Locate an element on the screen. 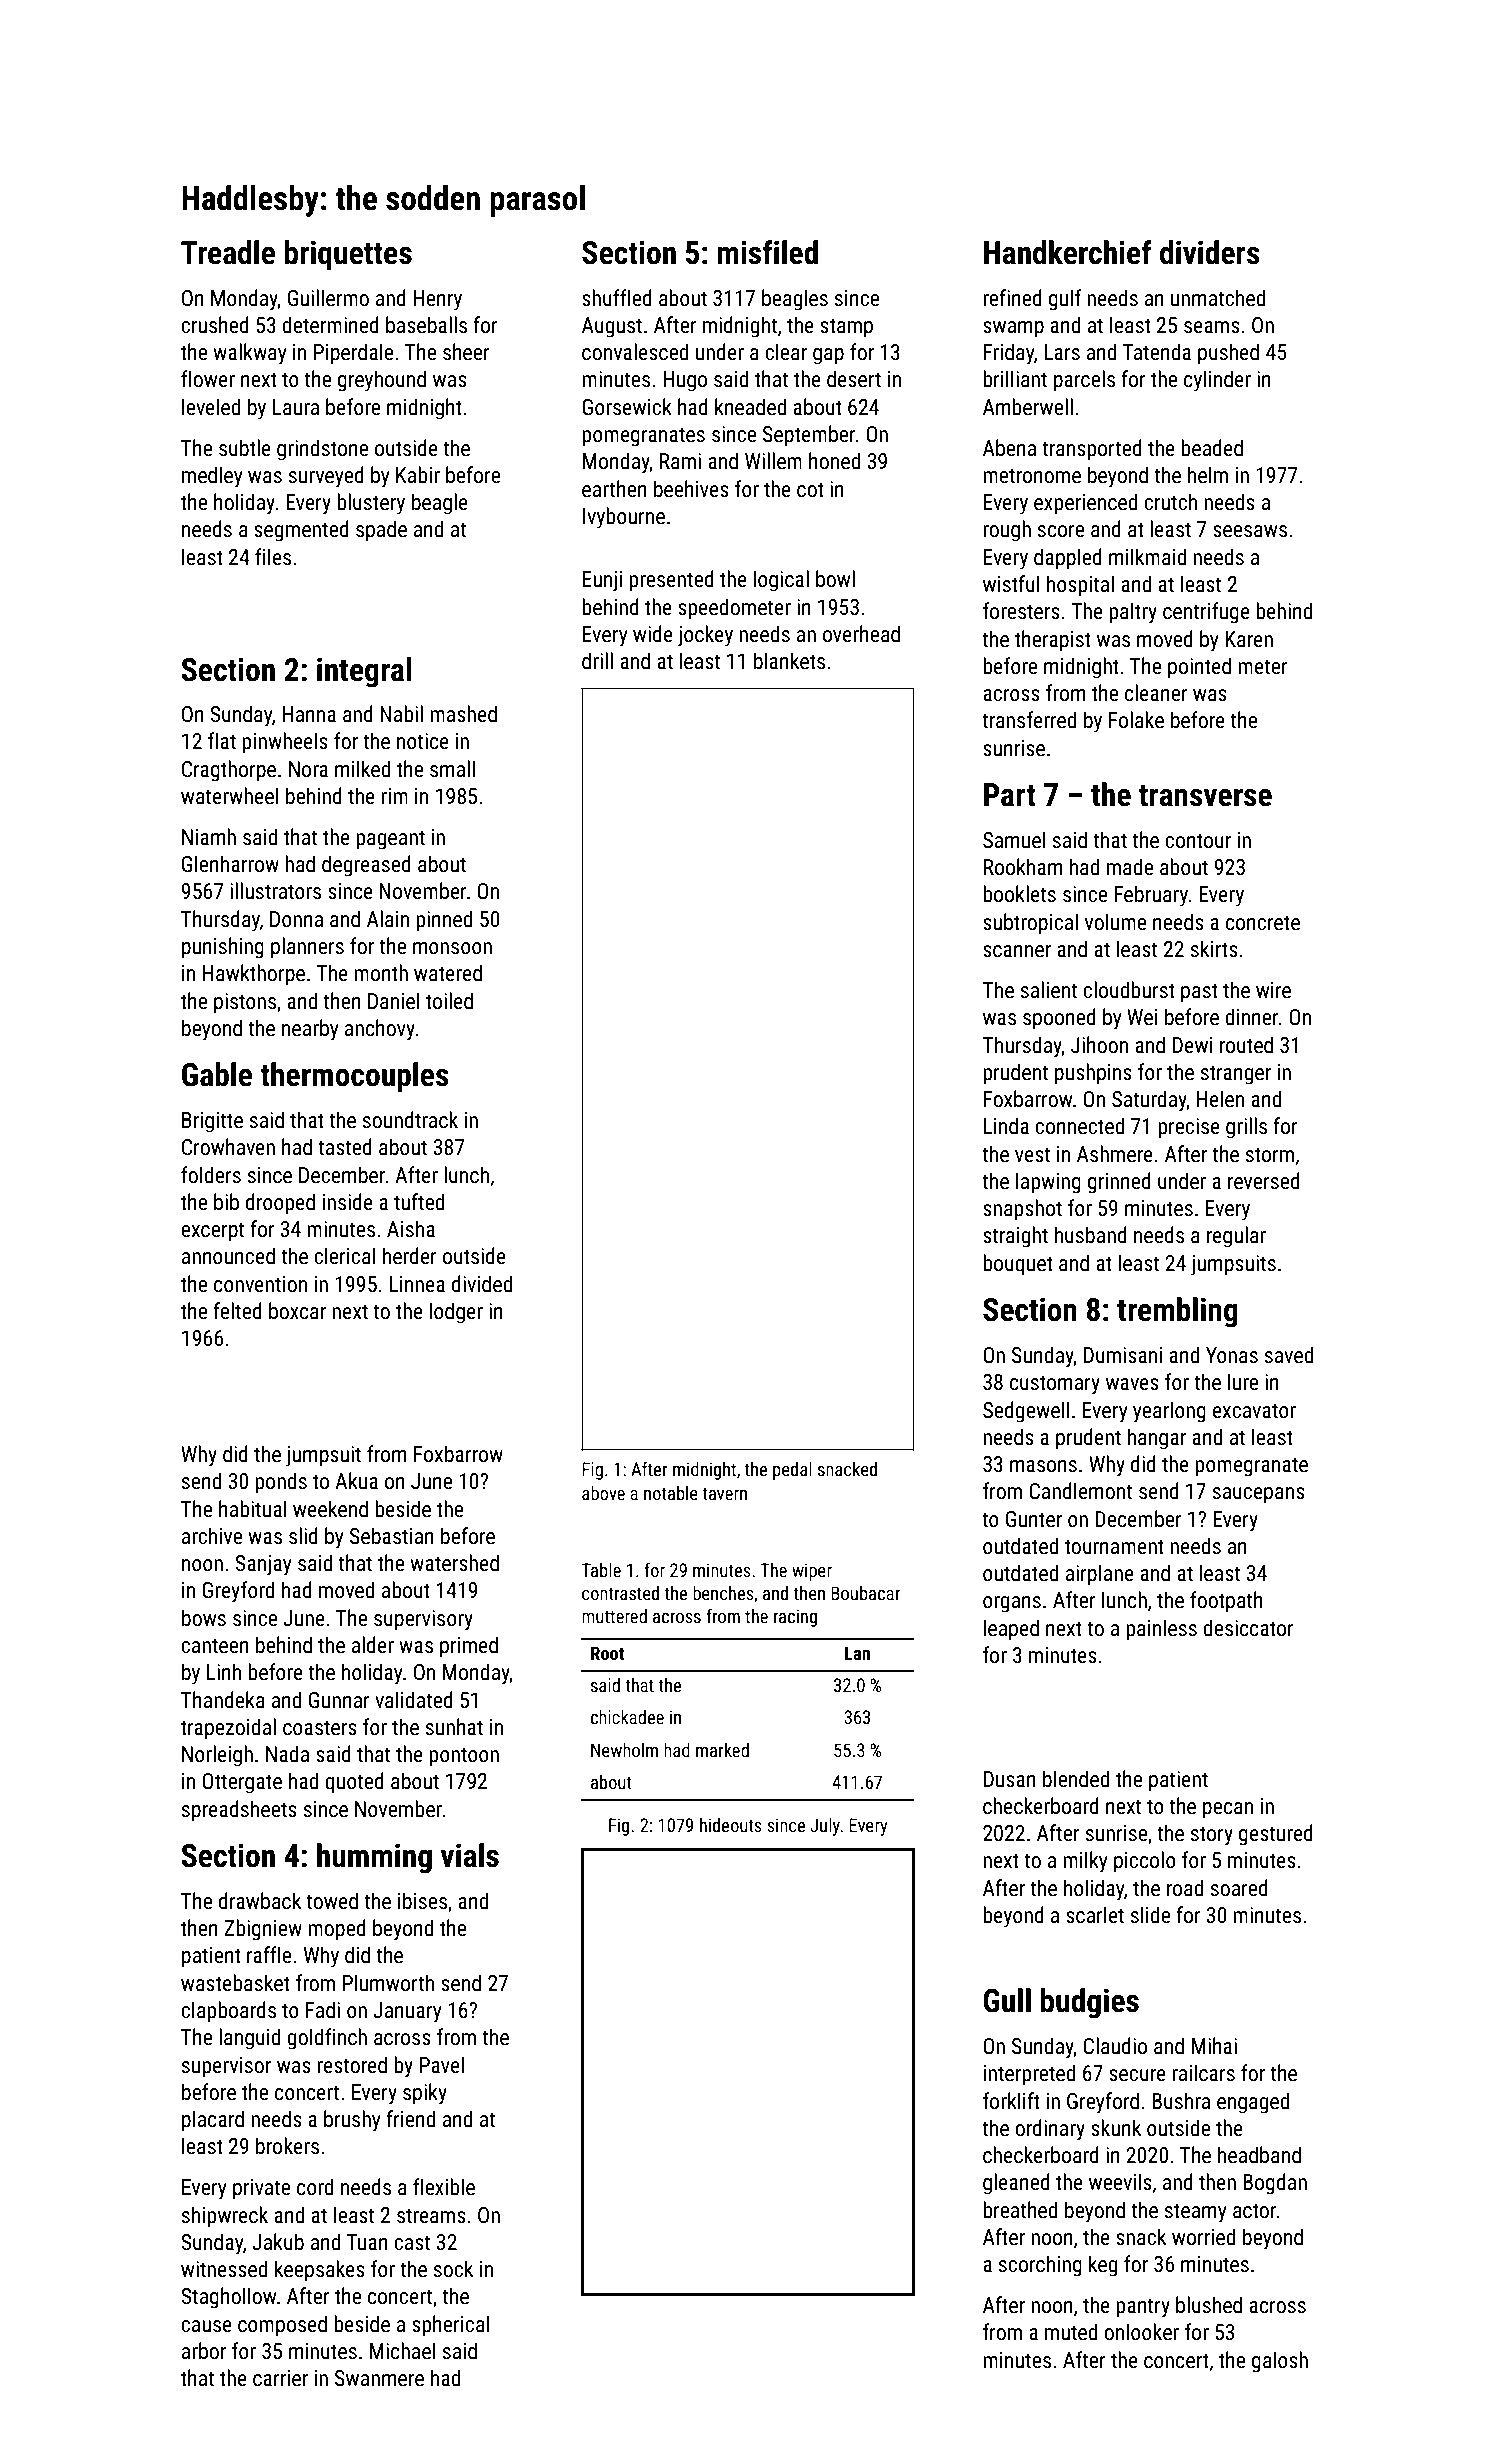 The width and height of the screenshot is (1496, 2464). regular is located at coordinates (1236, 1237).
